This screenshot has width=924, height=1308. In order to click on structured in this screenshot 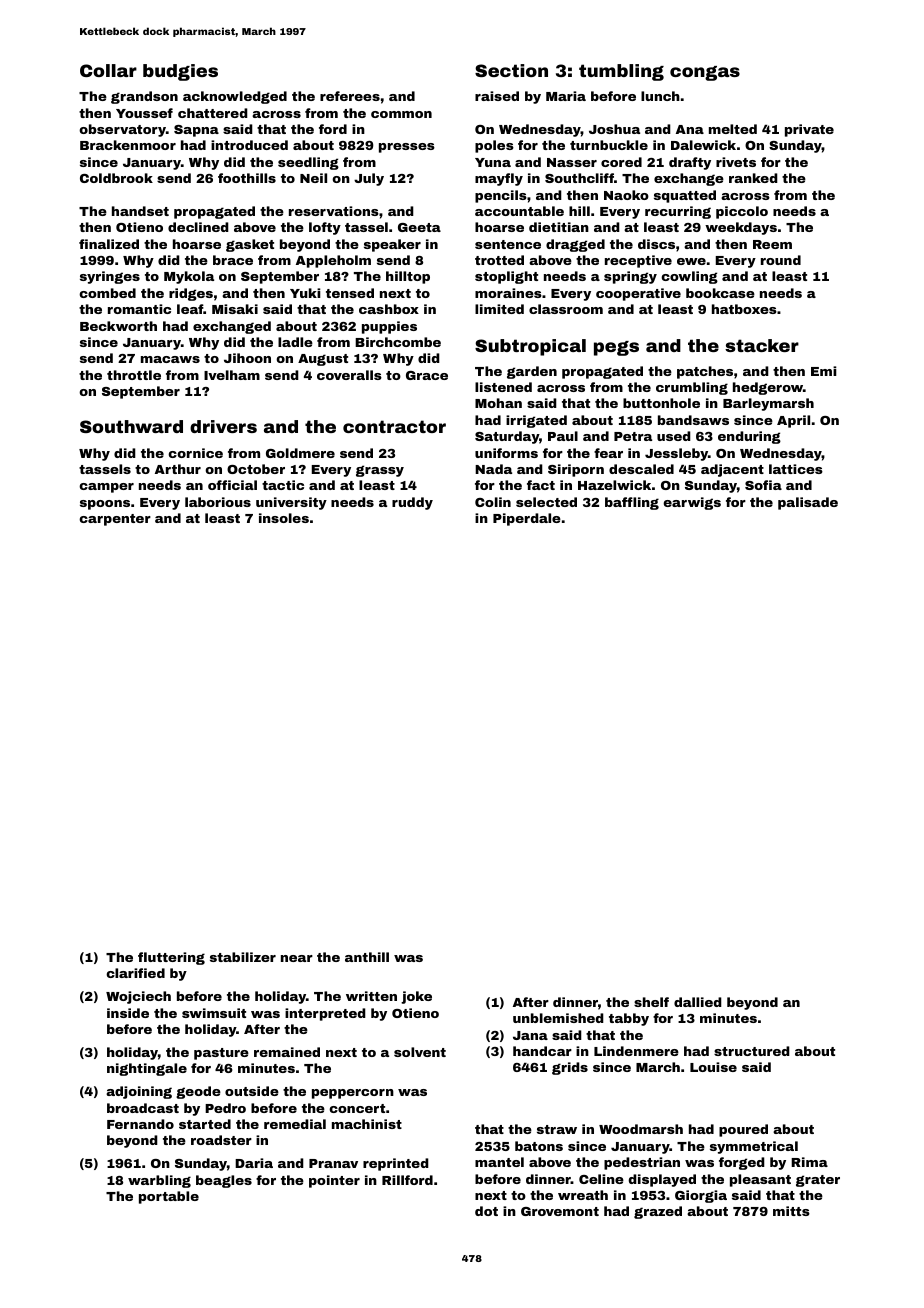, I will do `click(752, 1051)`.
